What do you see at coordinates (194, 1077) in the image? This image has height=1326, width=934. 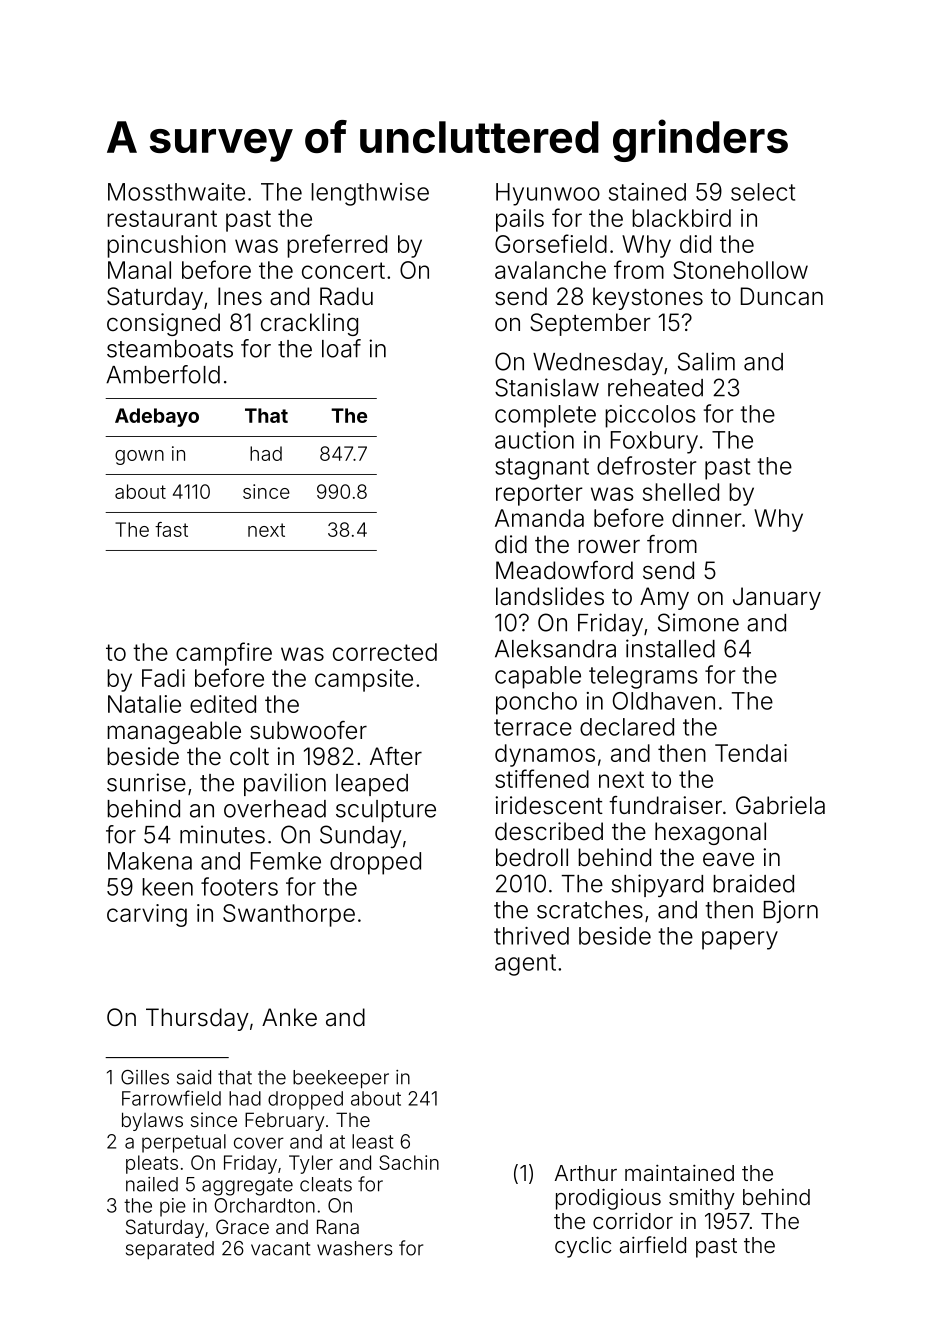 I see `said` at bounding box center [194, 1077].
